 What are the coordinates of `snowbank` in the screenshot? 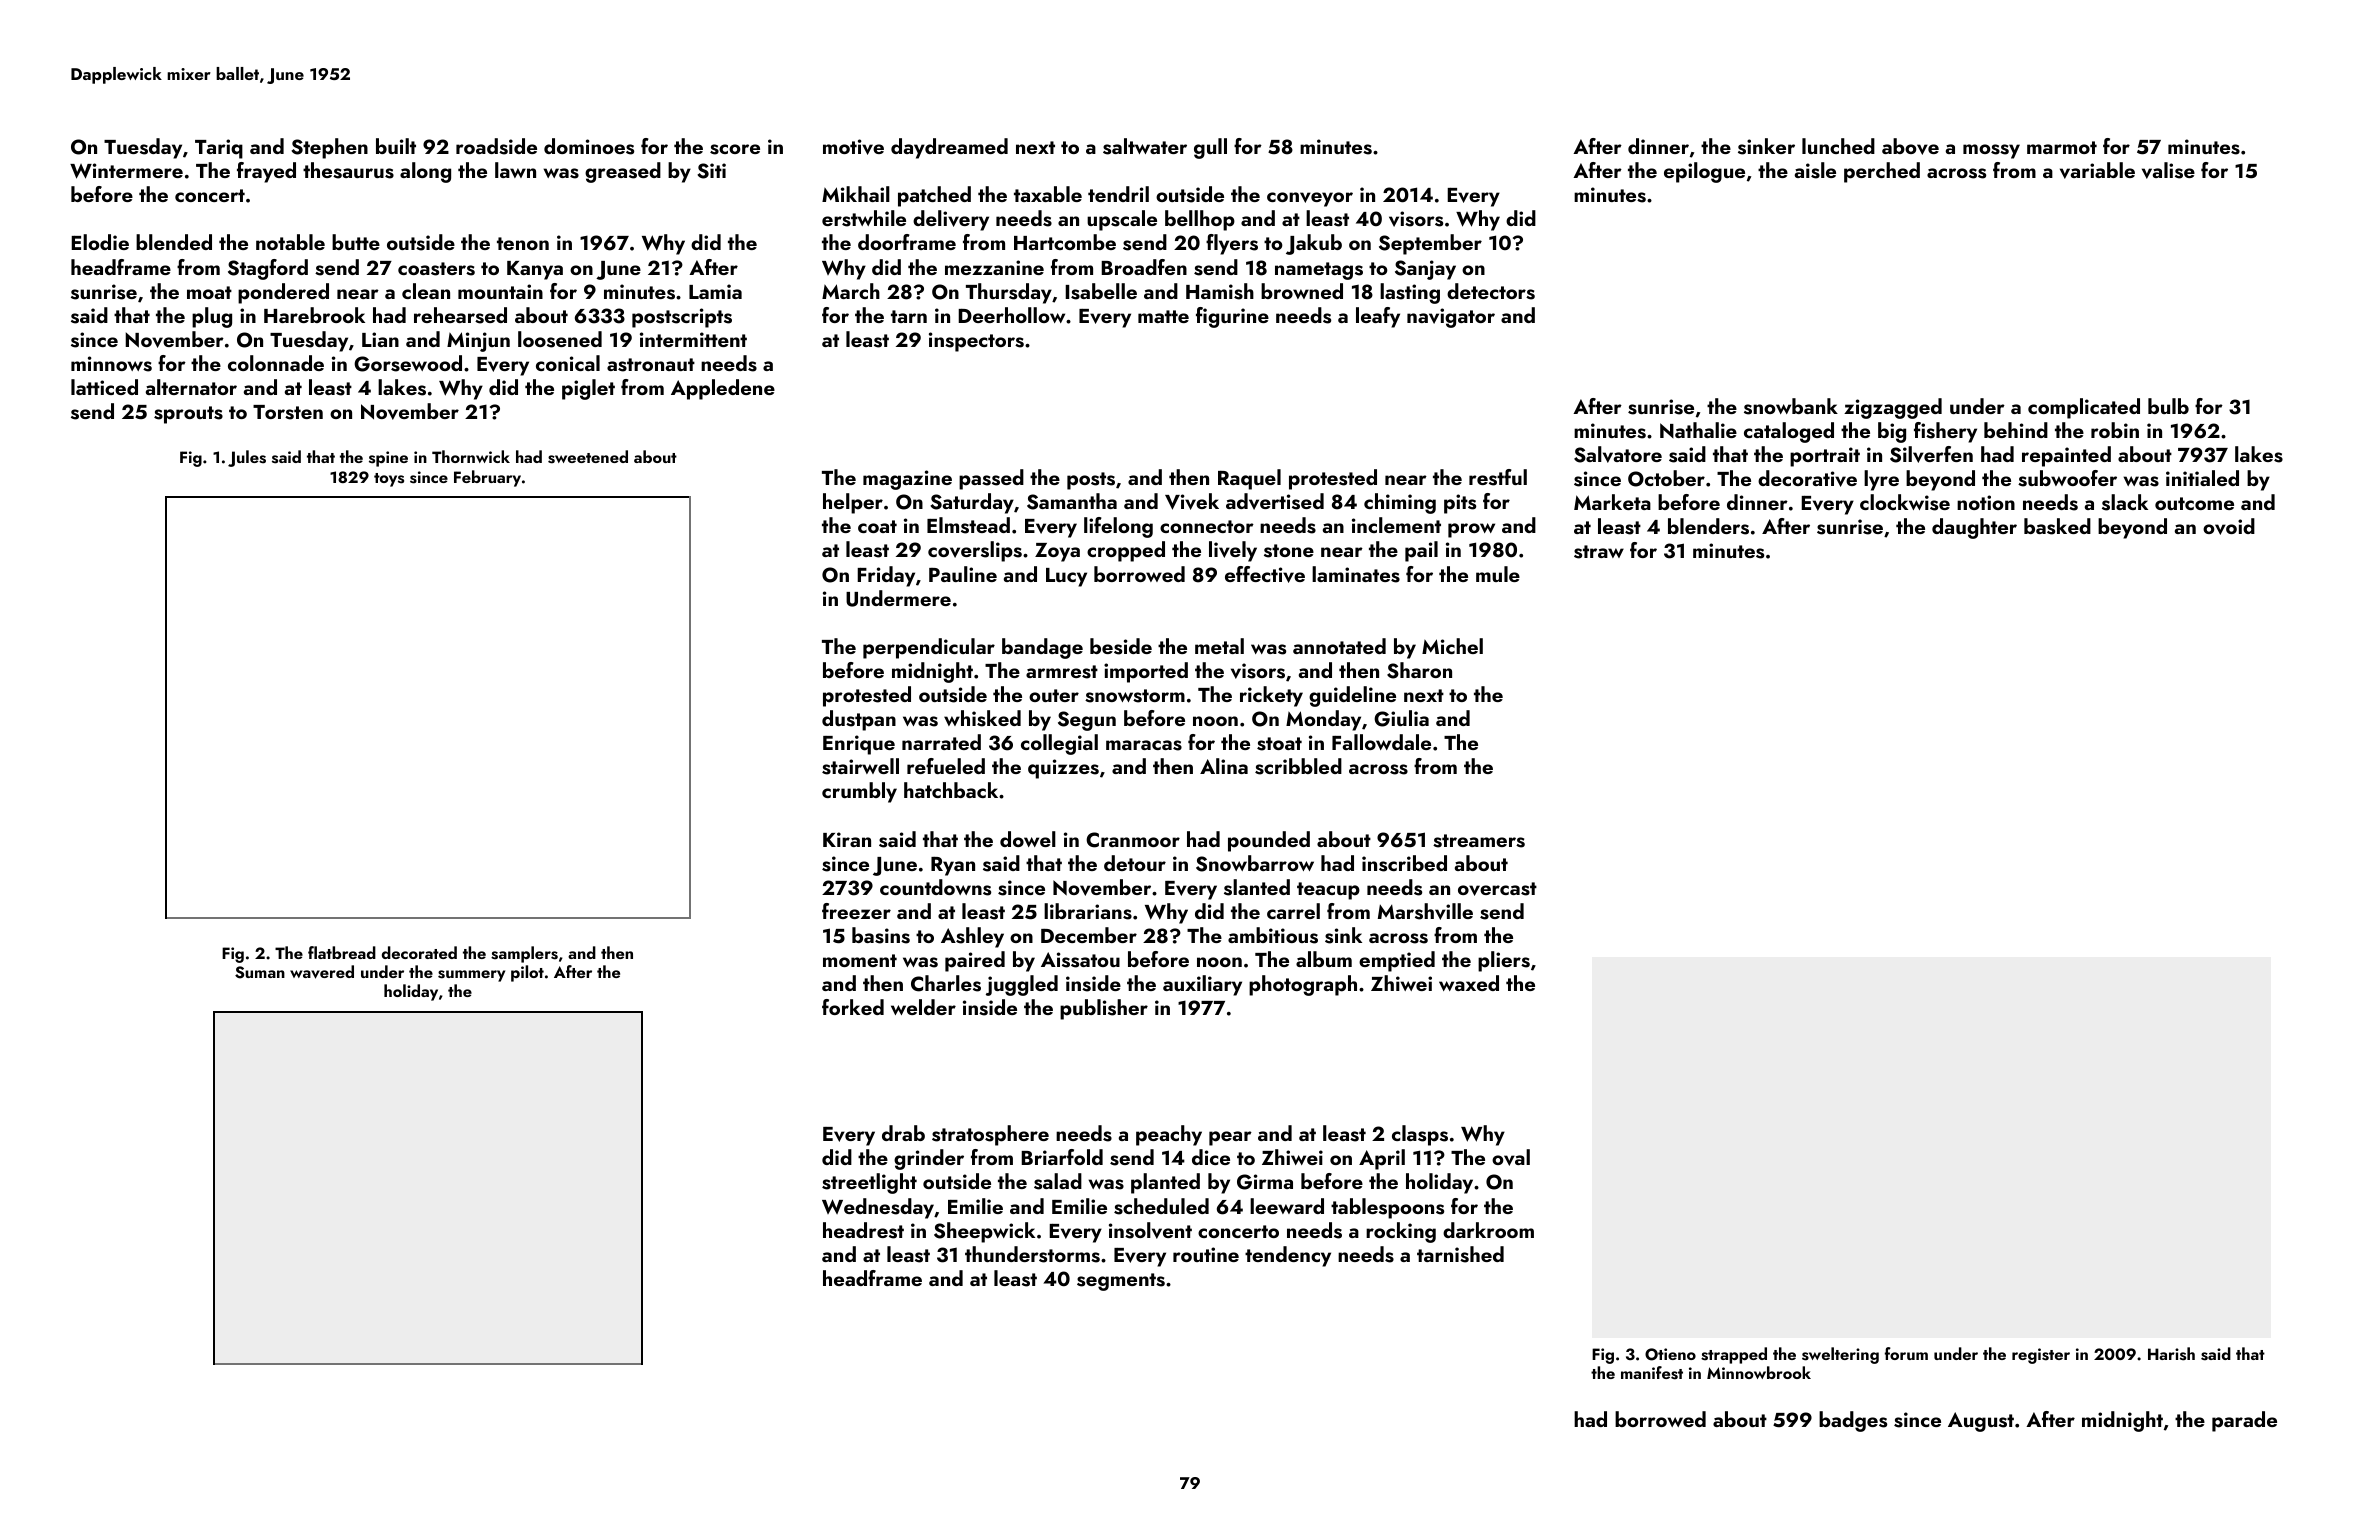 It's located at (1791, 406).
